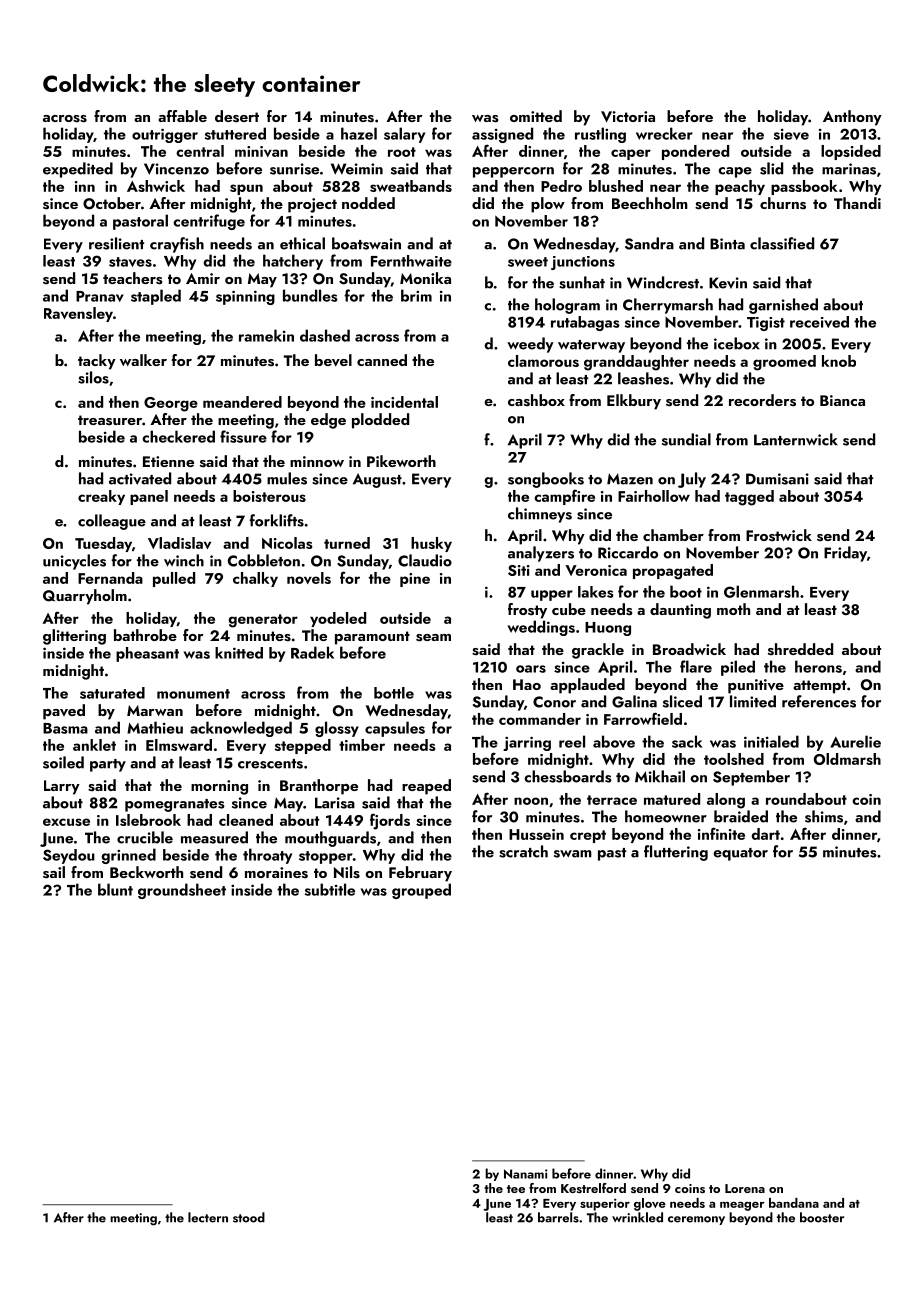 The height and width of the image is (1308, 924). What do you see at coordinates (628, 116) in the image?
I see `Victoria` at bounding box center [628, 116].
